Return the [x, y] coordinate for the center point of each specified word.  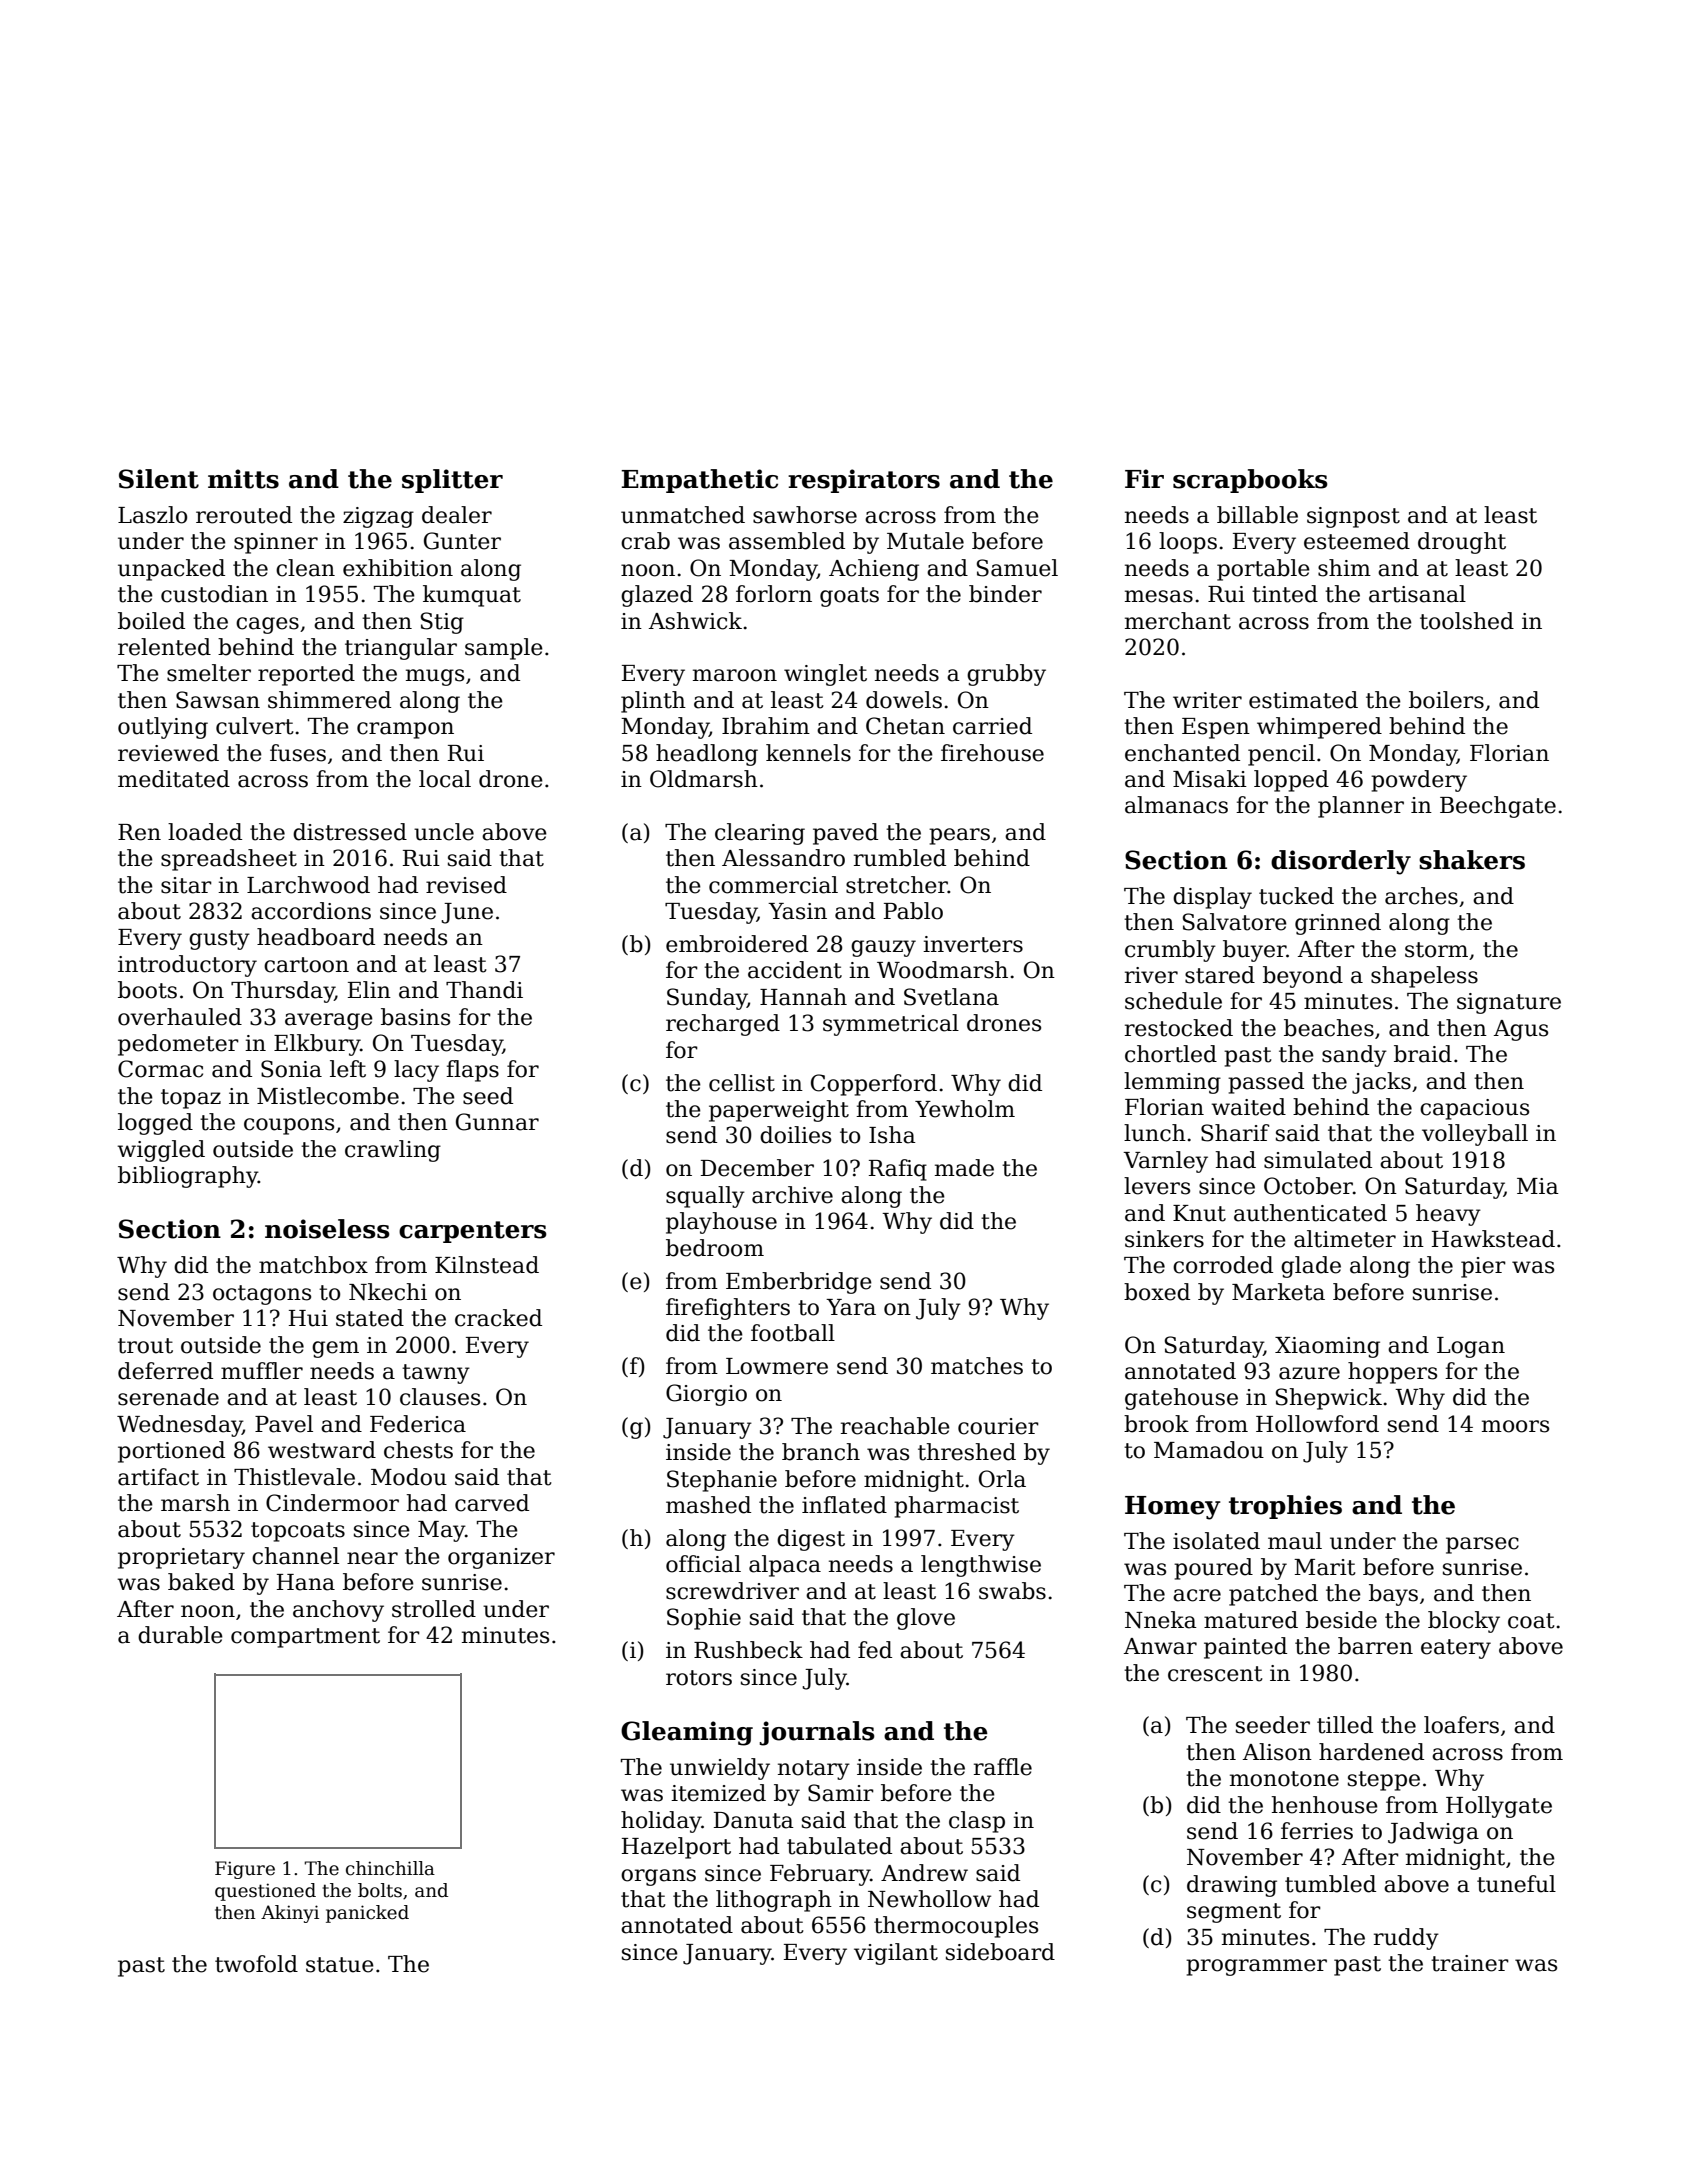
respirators [864, 481]
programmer [1256, 1967]
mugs [435, 677]
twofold [256, 1964]
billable [1257, 515]
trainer [1470, 1963]
